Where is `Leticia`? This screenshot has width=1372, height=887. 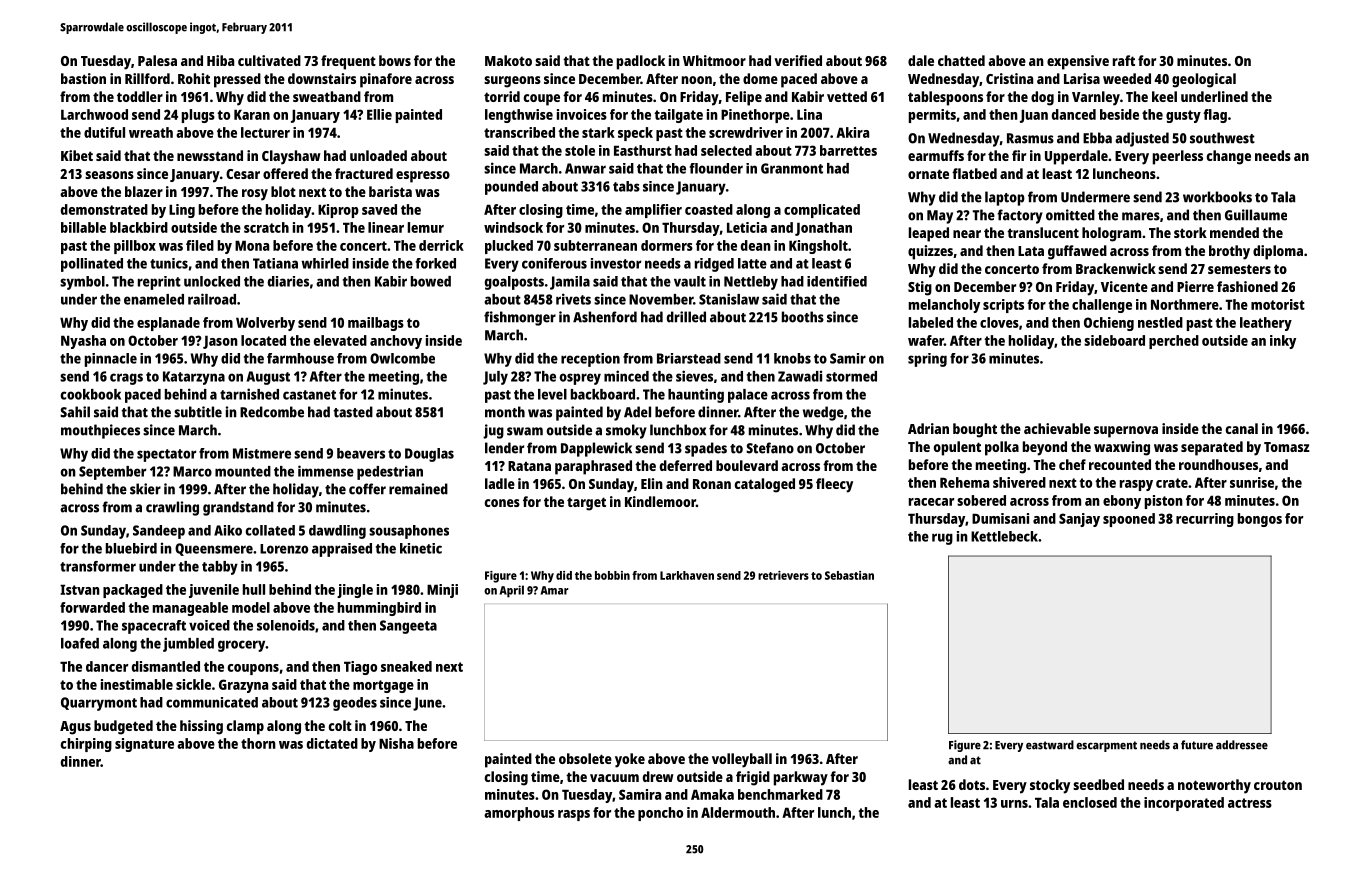
Leticia is located at coordinates (747, 227).
